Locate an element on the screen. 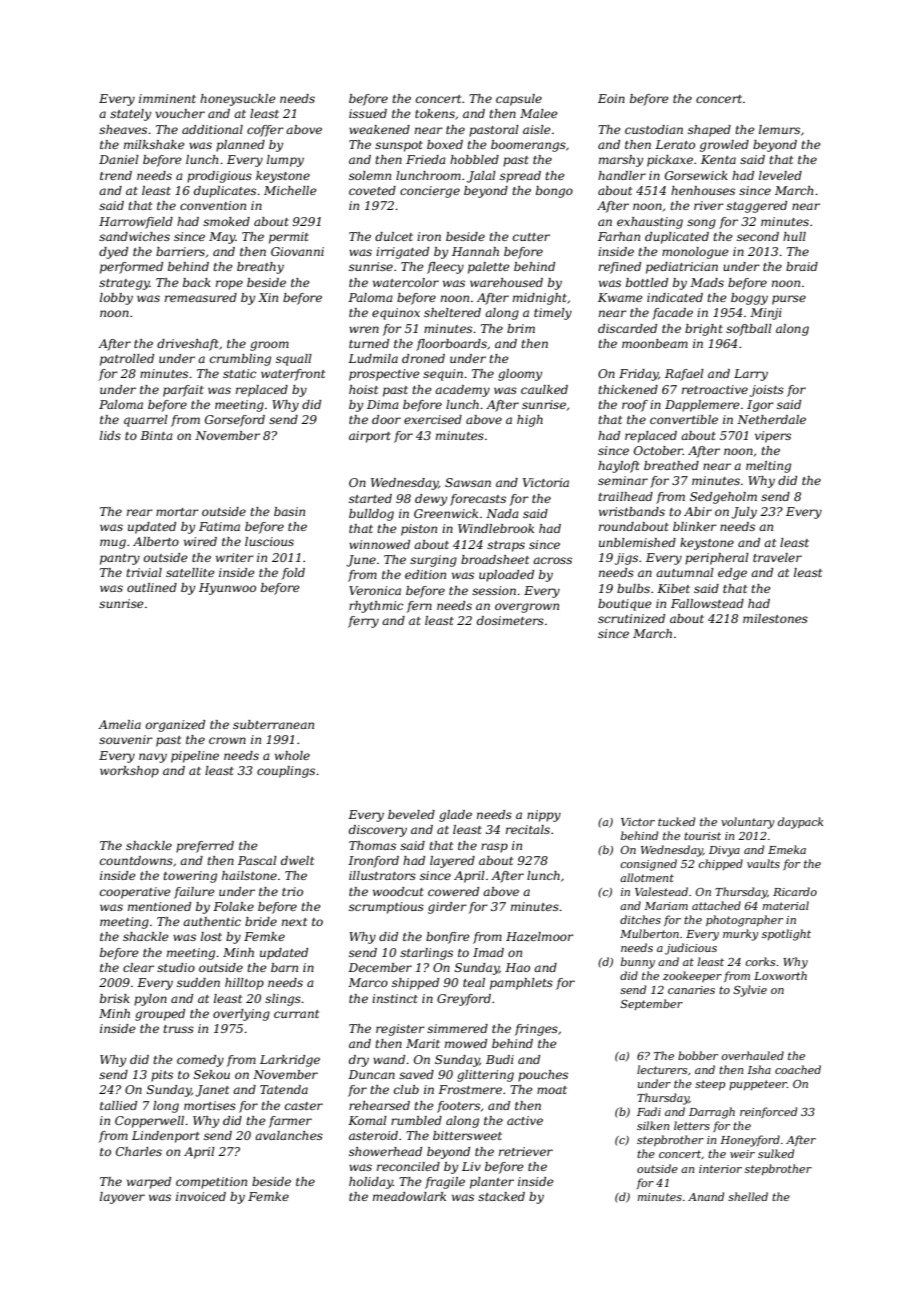 Image resolution: width=924 pixels, height=1308 pixels. Eoin is located at coordinates (611, 98).
